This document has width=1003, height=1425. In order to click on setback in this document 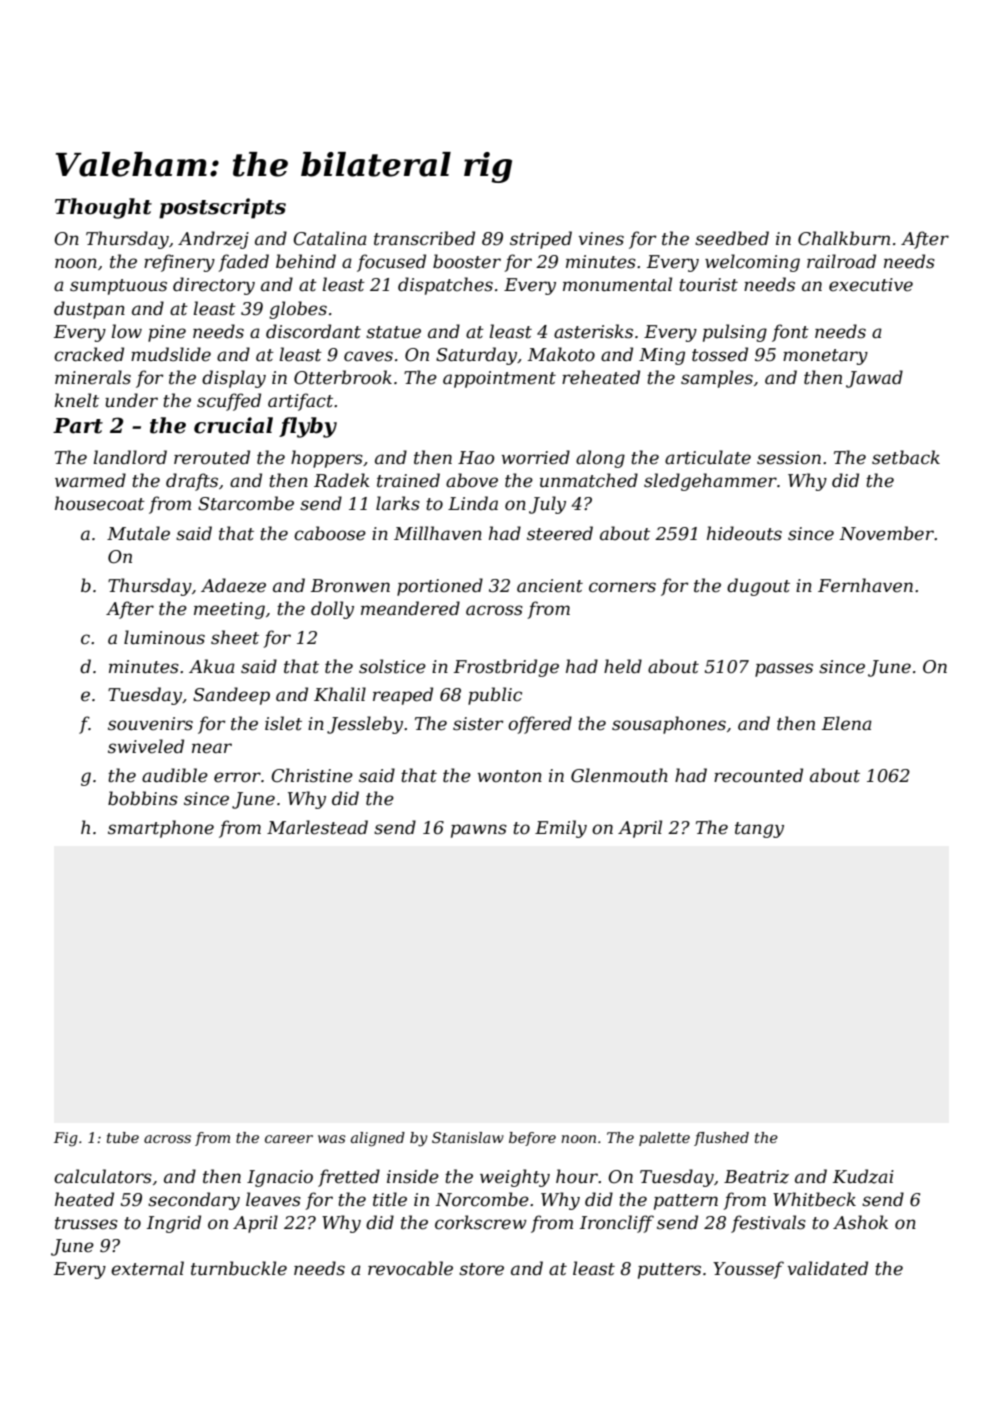, I will do `click(906, 457)`.
